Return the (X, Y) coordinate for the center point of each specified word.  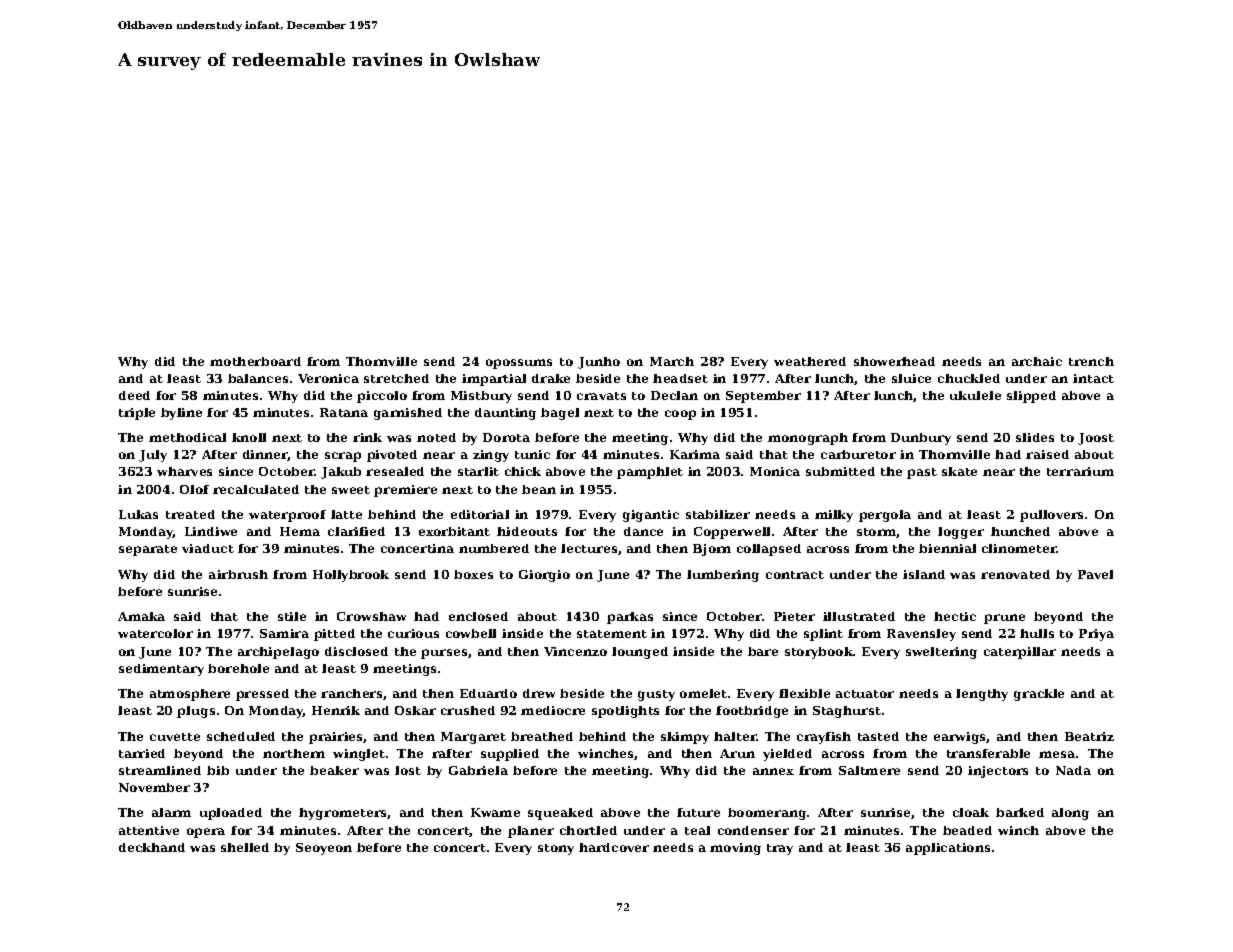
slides (1035, 437)
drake (551, 378)
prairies (336, 738)
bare (763, 651)
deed (134, 395)
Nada (1073, 770)
